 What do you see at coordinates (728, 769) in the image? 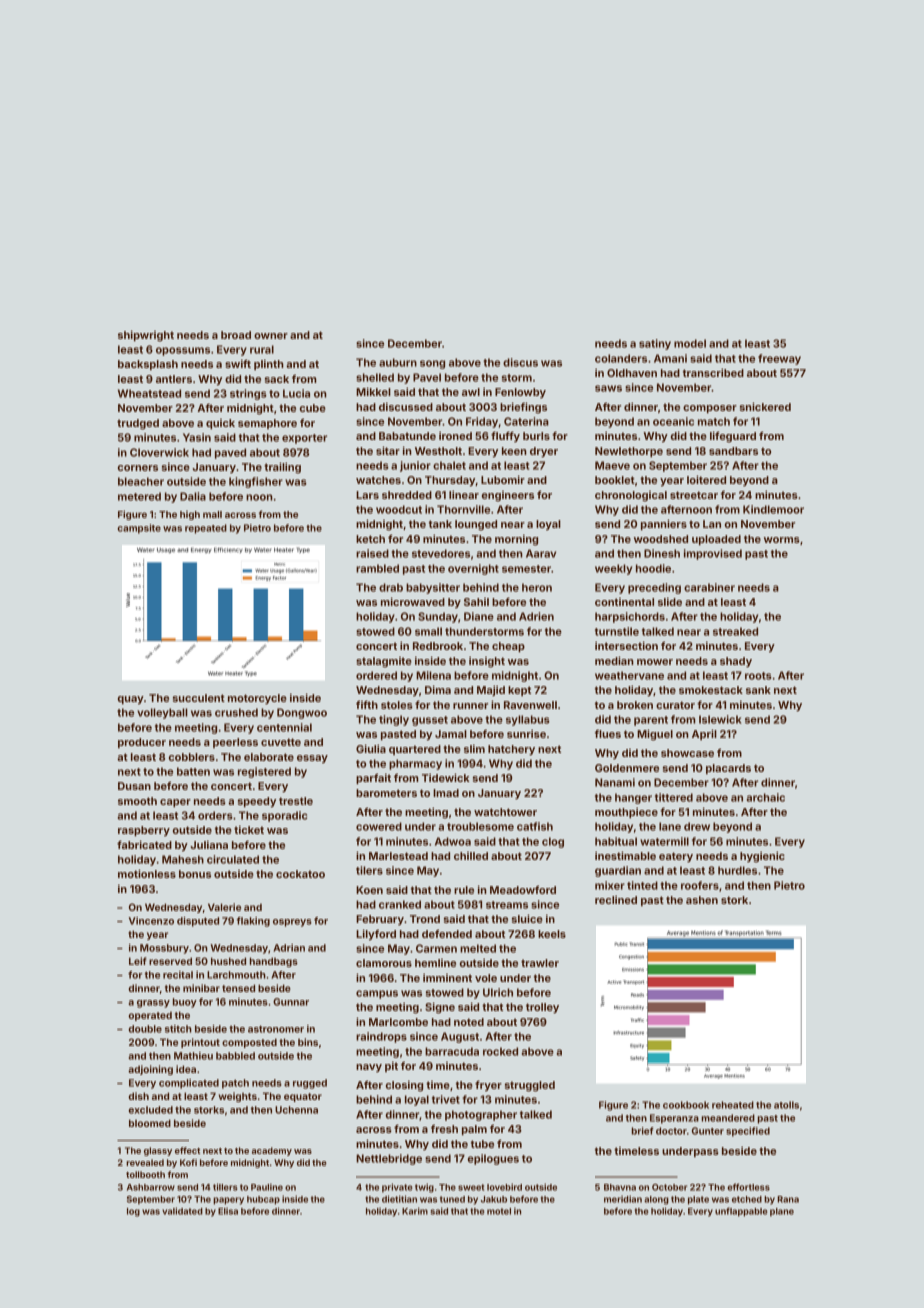
I see `placards` at bounding box center [728, 769].
